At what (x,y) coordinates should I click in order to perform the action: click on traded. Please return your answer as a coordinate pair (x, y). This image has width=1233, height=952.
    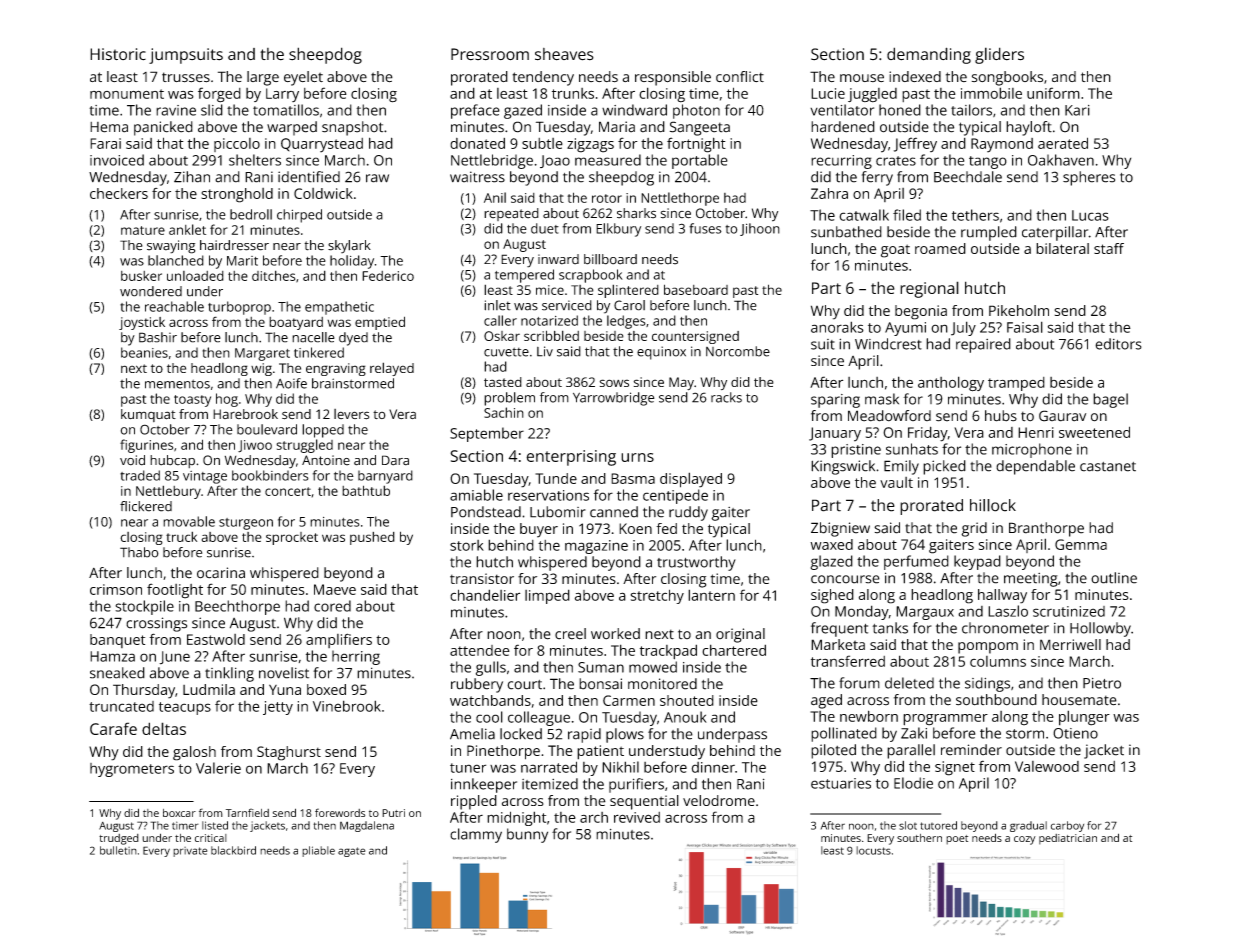
    Looking at the image, I should click on (140, 475).
